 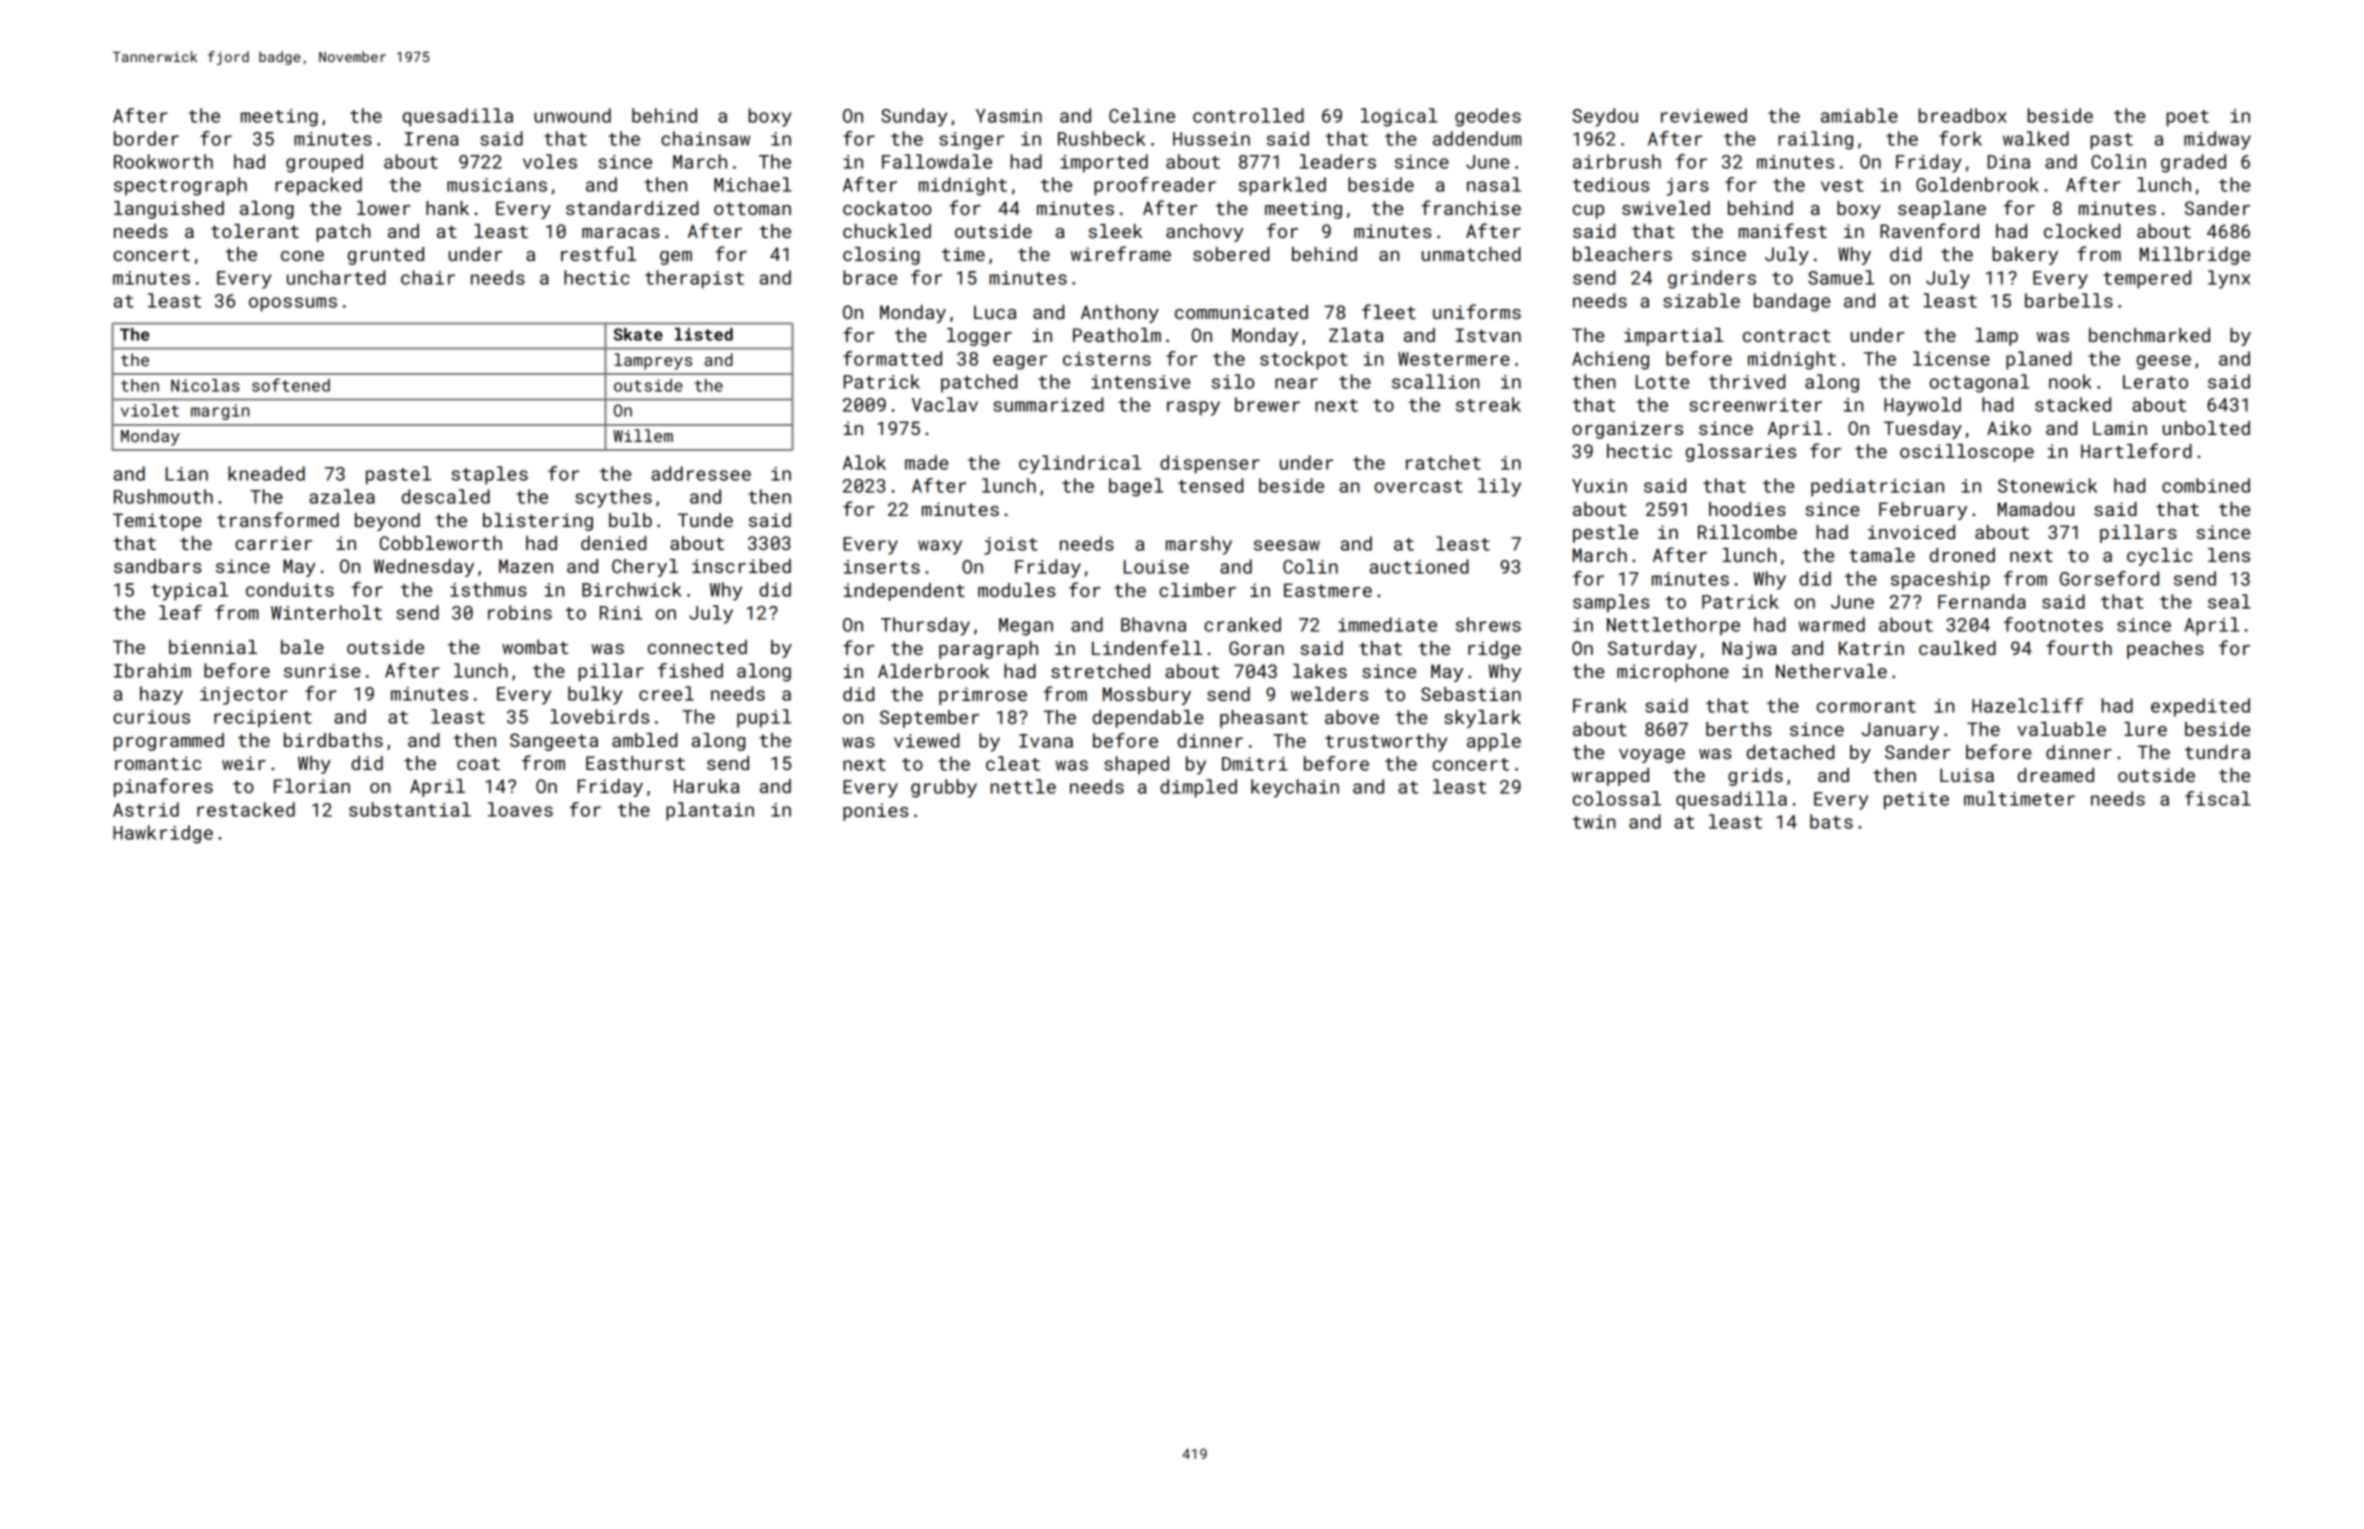 What do you see at coordinates (937, 161) in the page?
I see `Fallowdale` at bounding box center [937, 161].
